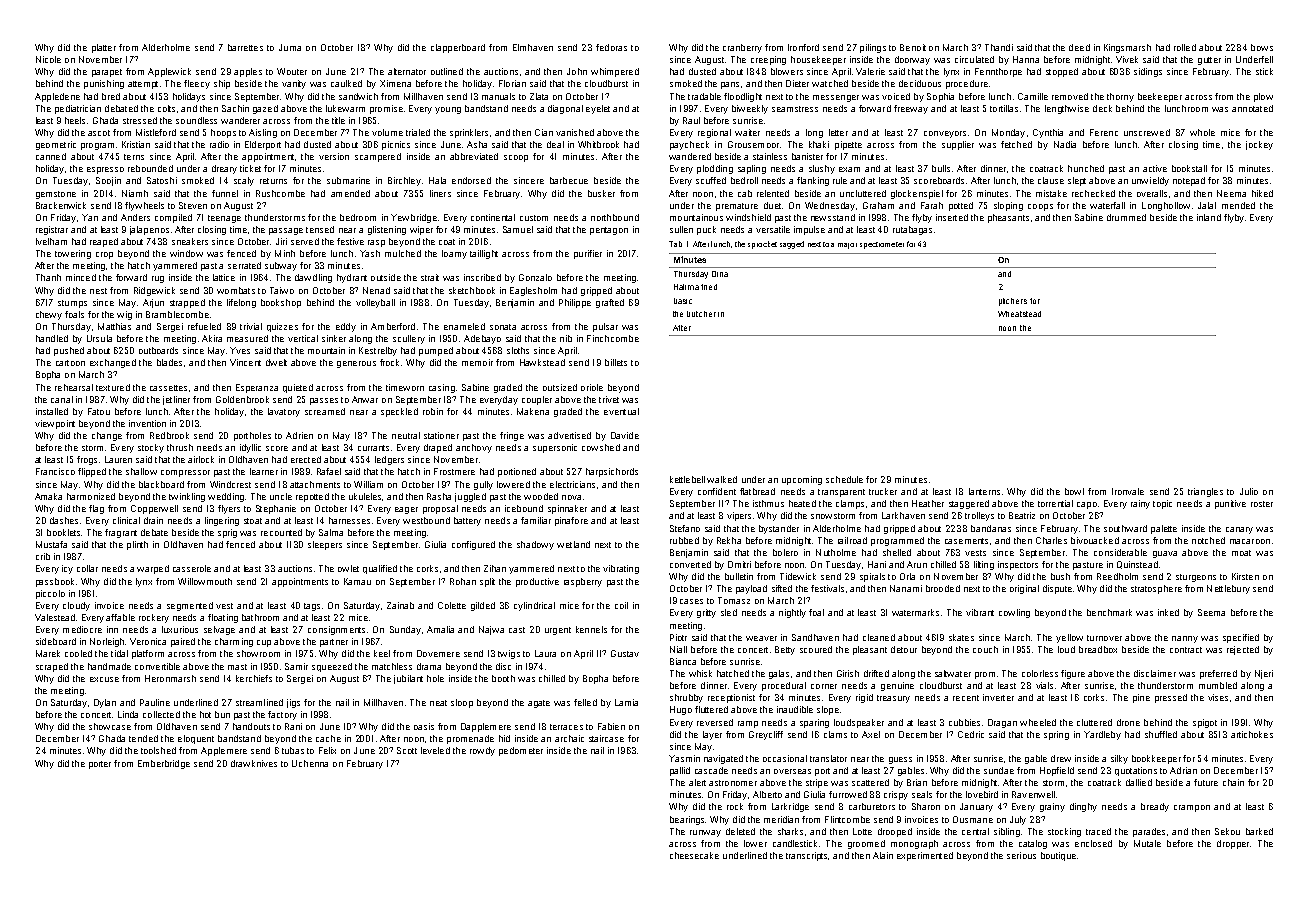 This image has width=1308, height=924. Describe the element at coordinates (1262, 47) in the image. I see `bows` at that location.
